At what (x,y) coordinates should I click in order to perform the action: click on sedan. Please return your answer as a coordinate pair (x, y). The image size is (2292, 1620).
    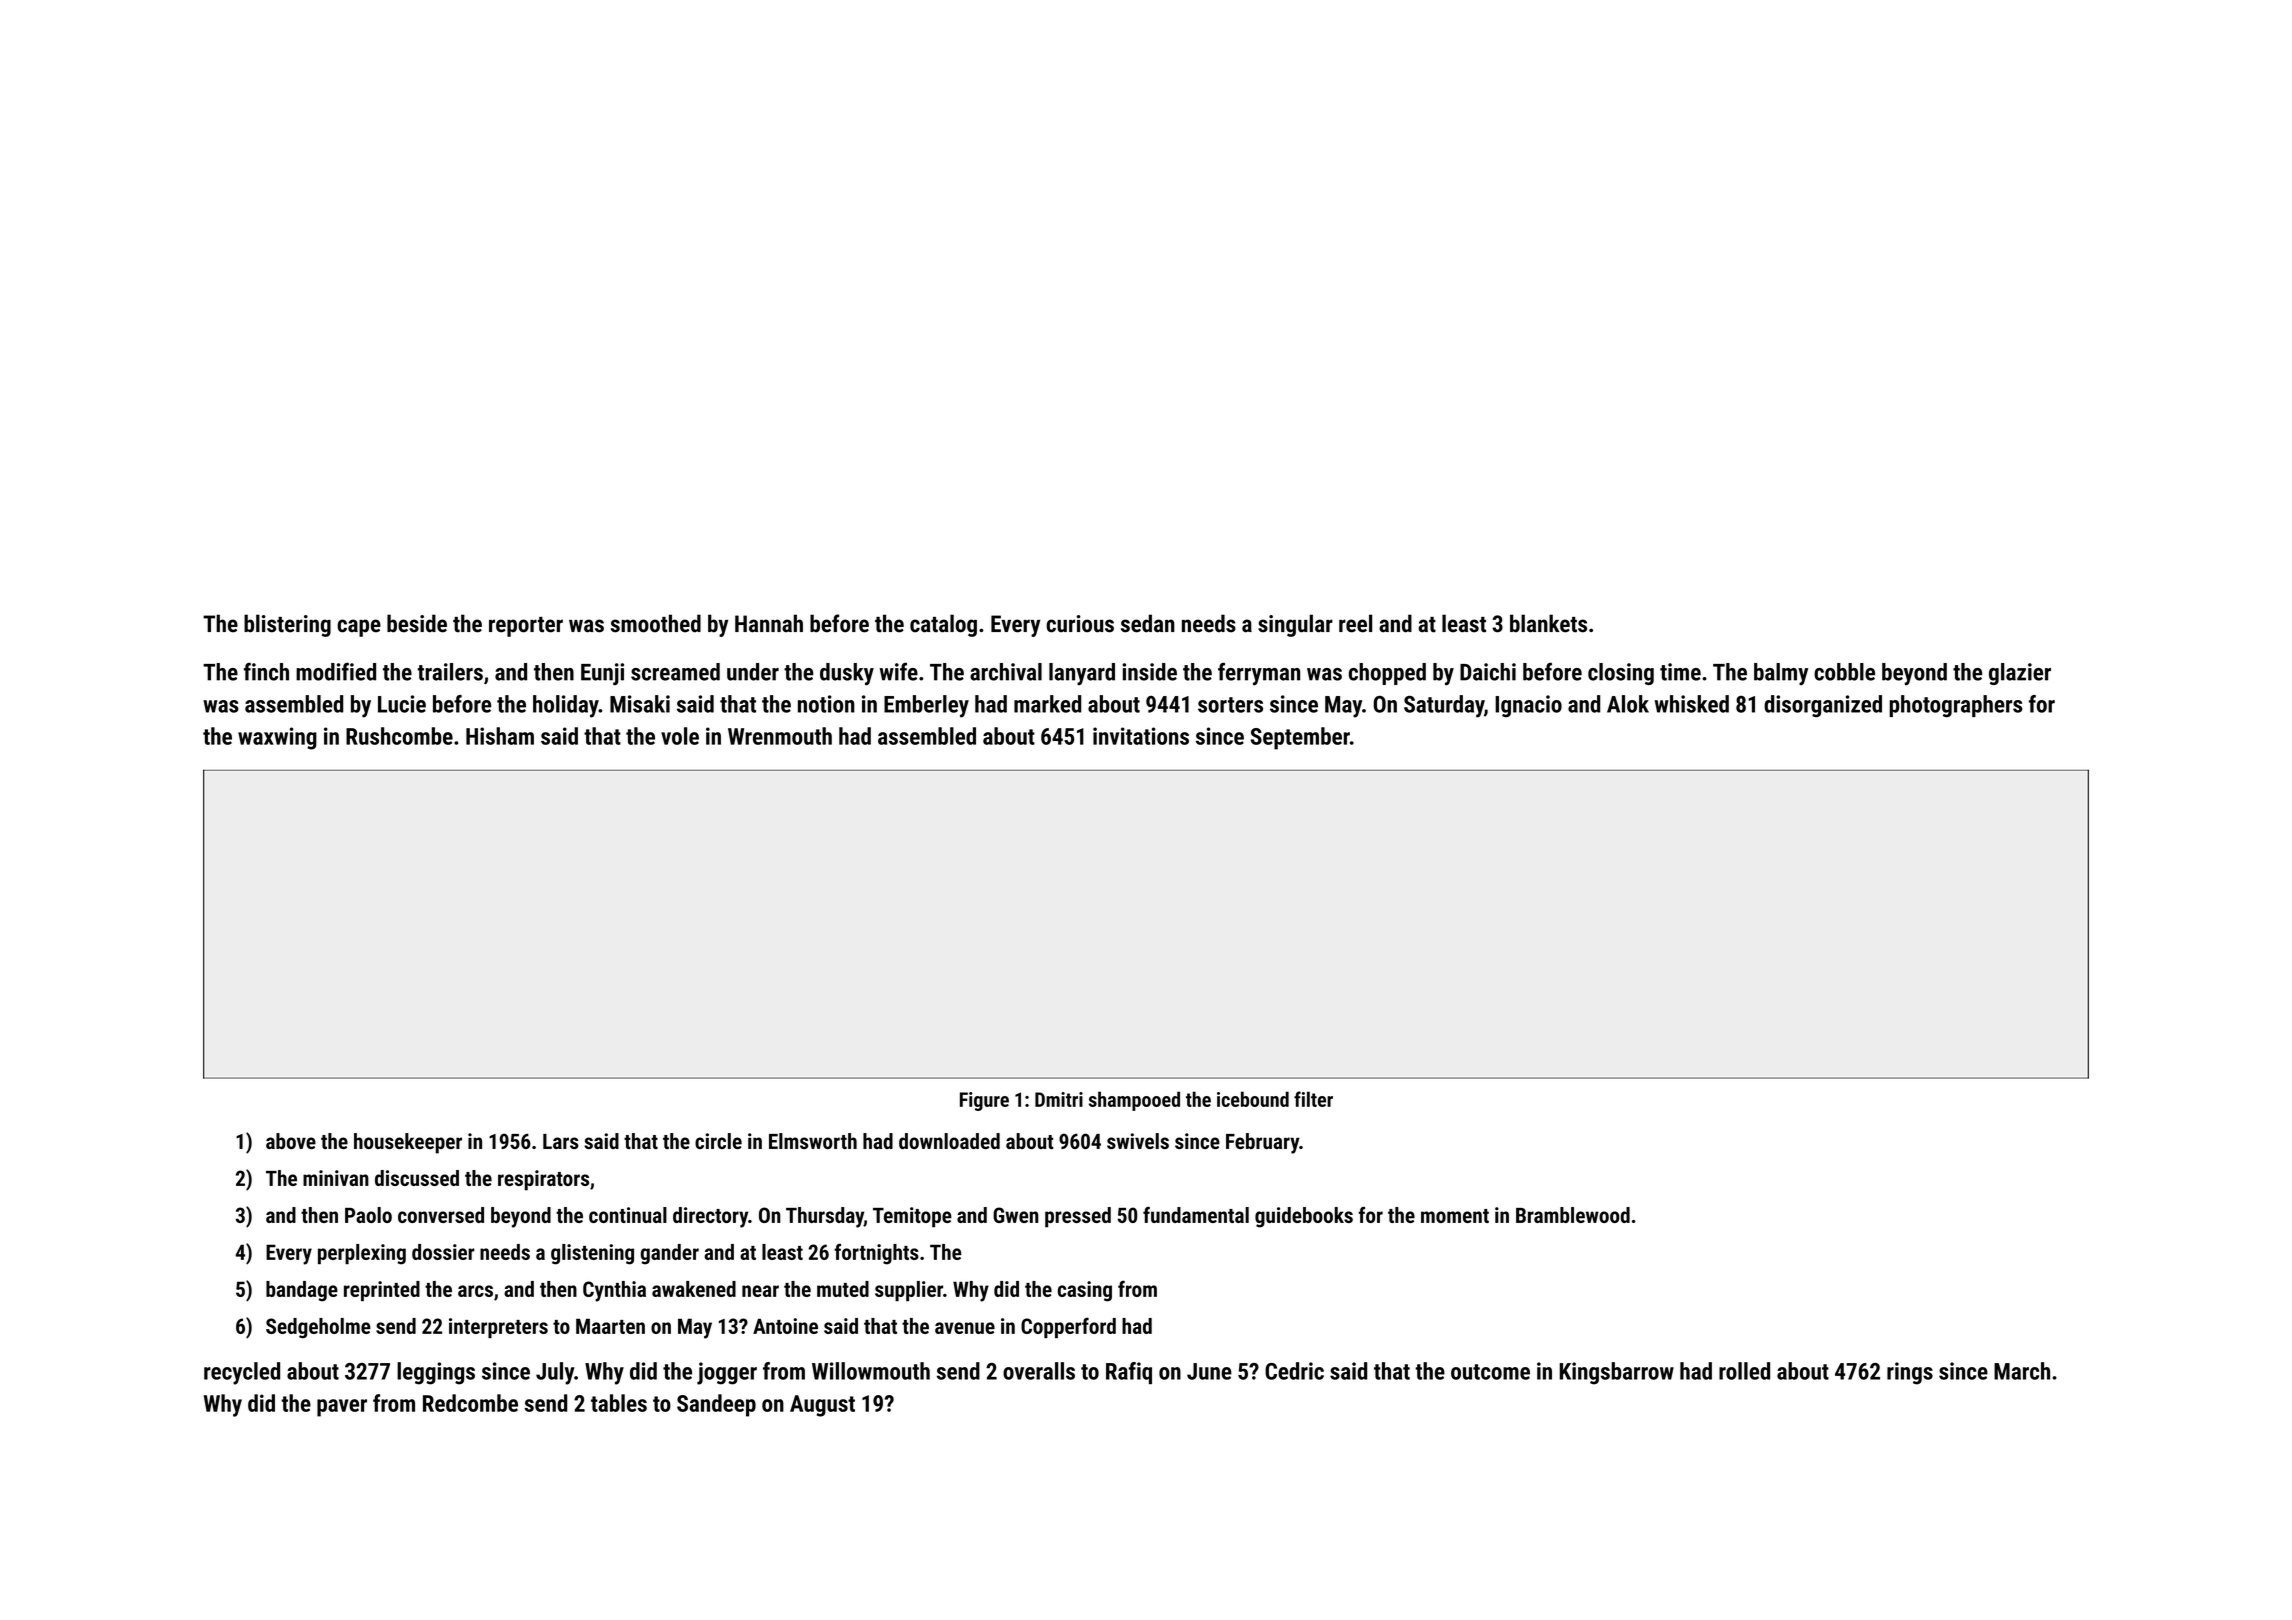
    Looking at the image, I should click on (1148, 623).
